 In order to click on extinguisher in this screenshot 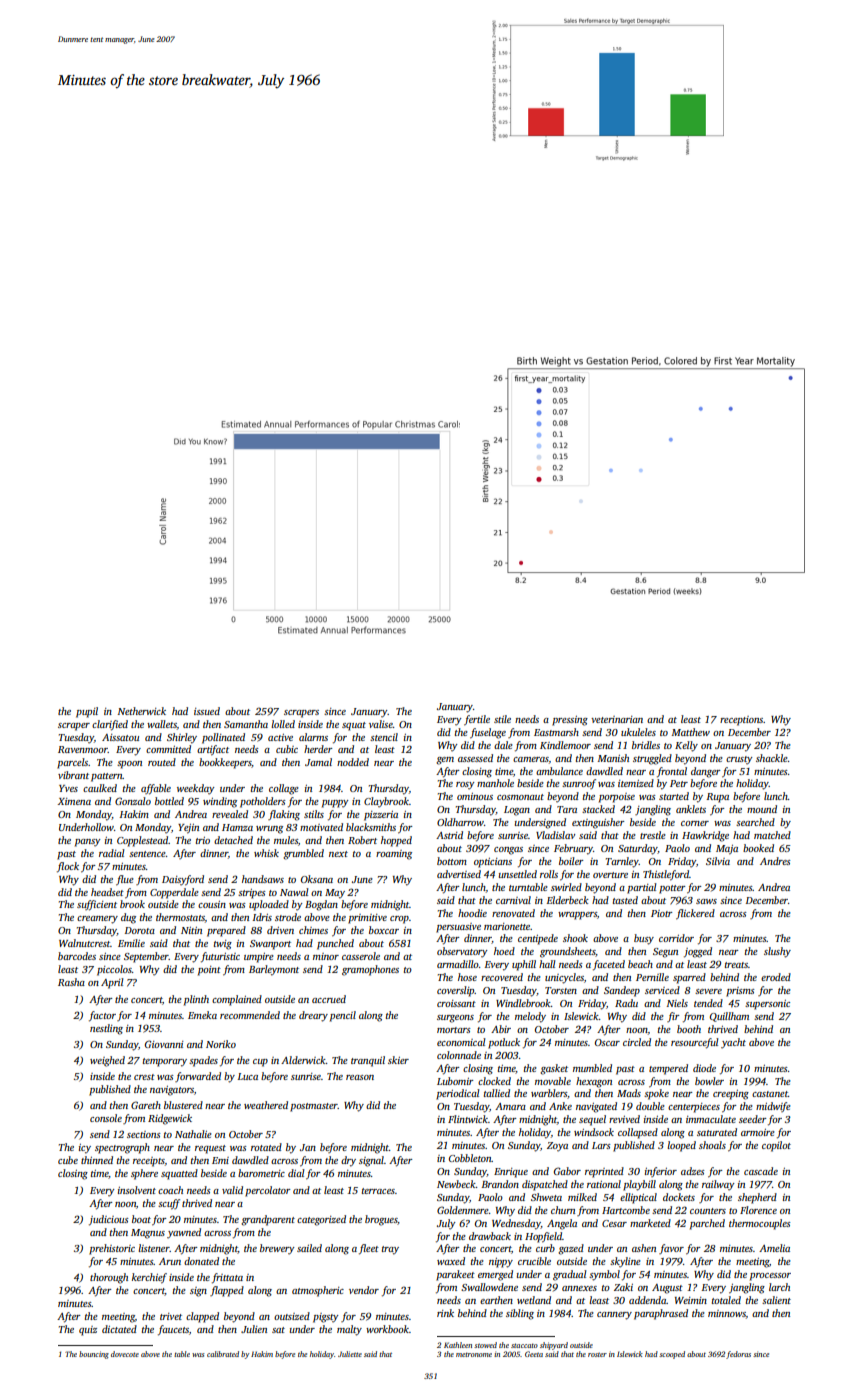, I will do `click(598, 823)`.
